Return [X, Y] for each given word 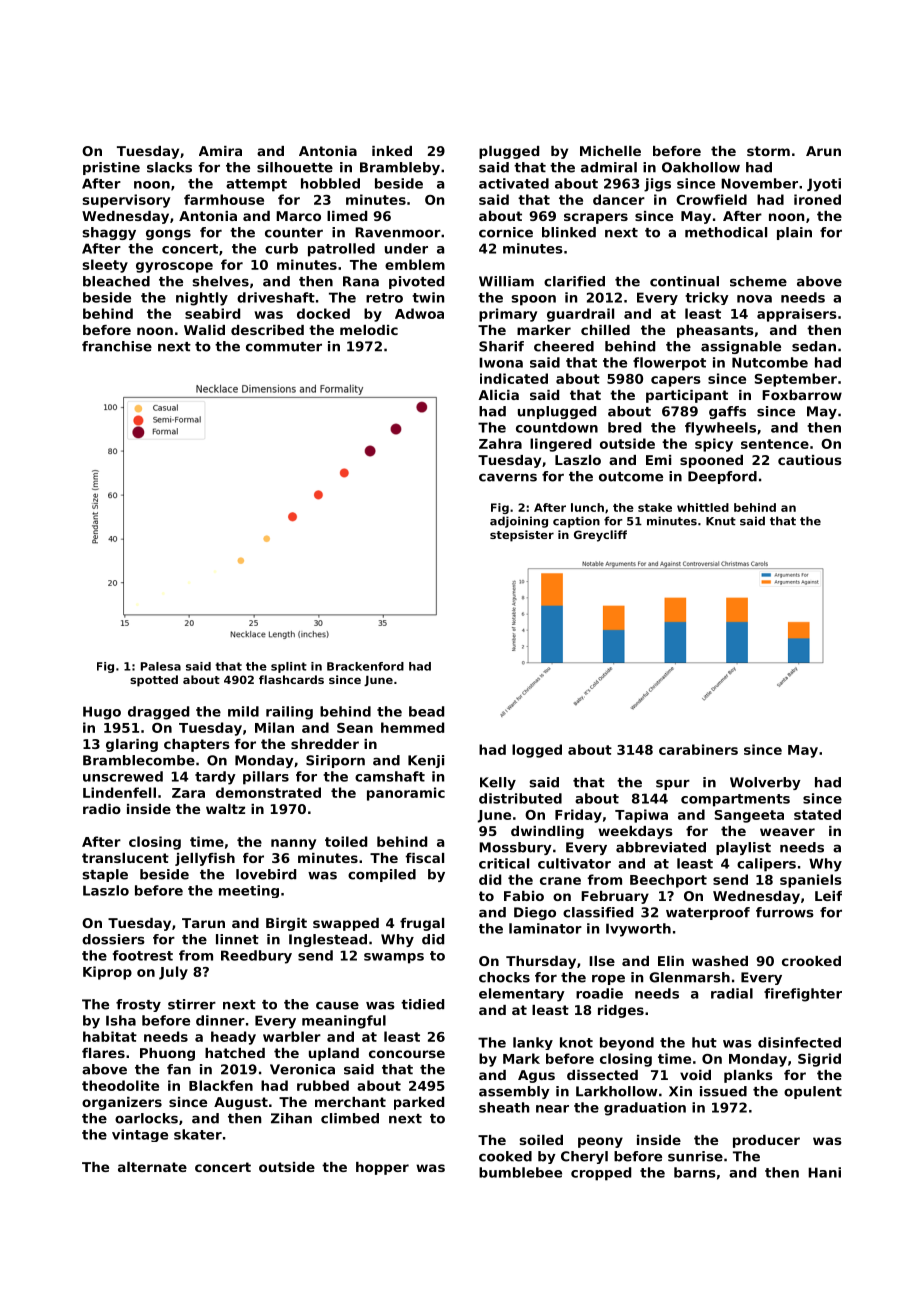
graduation [645, 1109]
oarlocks [146, 1118]
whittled [703, 507]
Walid [204, 330]
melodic [369, 330]
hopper [382, 1168]
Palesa [161, 666]
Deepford [722, 477]
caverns [508, 477]
